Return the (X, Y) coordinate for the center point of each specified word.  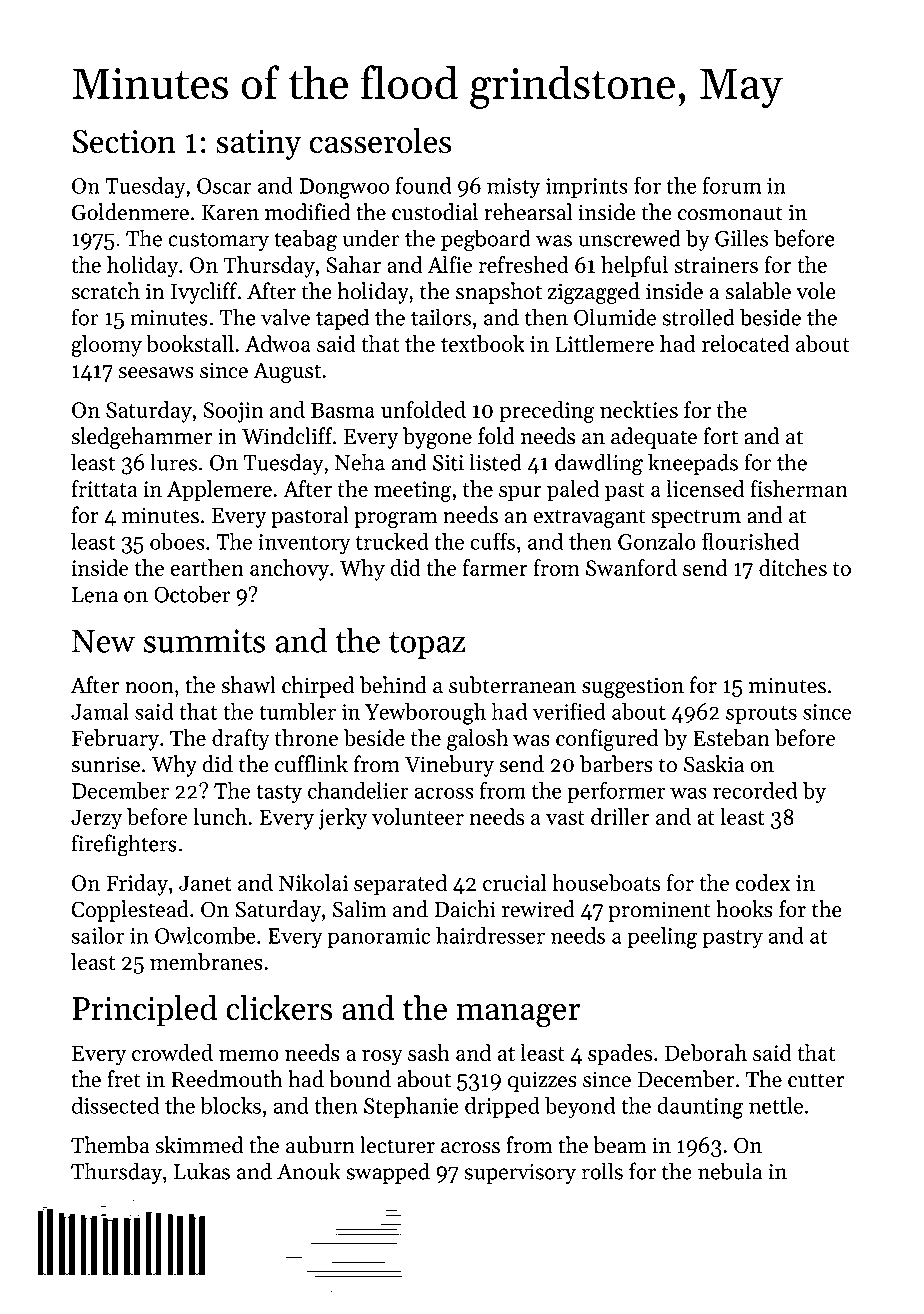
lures (173, 462)
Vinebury (449, 766)
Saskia (714, 764)
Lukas (202, 1171)
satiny (258, 145)
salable (758, 291)
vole (816, 291)
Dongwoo (344, 188)
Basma (343, 410)
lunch (220, 816)
